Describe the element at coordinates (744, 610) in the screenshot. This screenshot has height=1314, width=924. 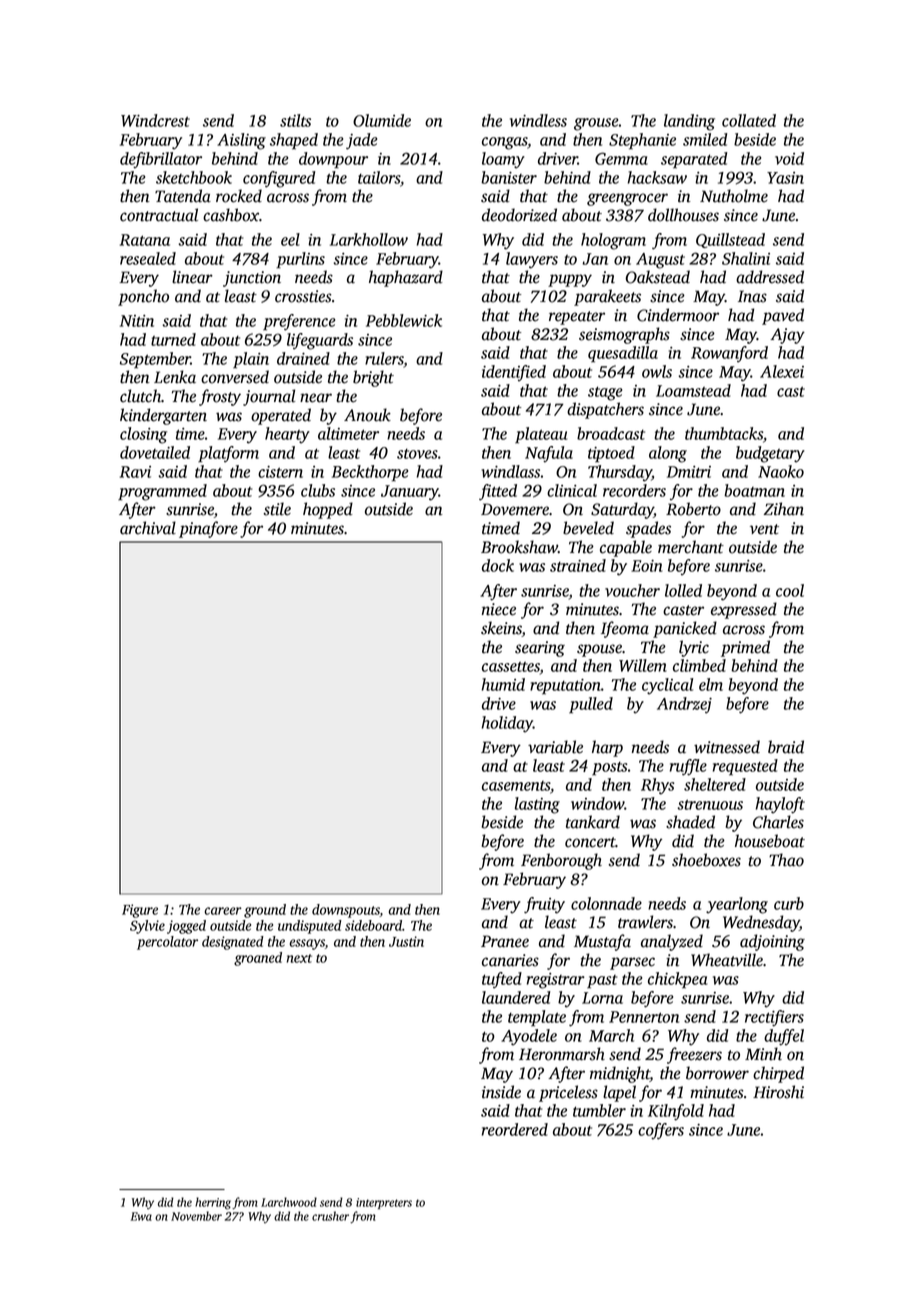
I see `expressed` at that location.
